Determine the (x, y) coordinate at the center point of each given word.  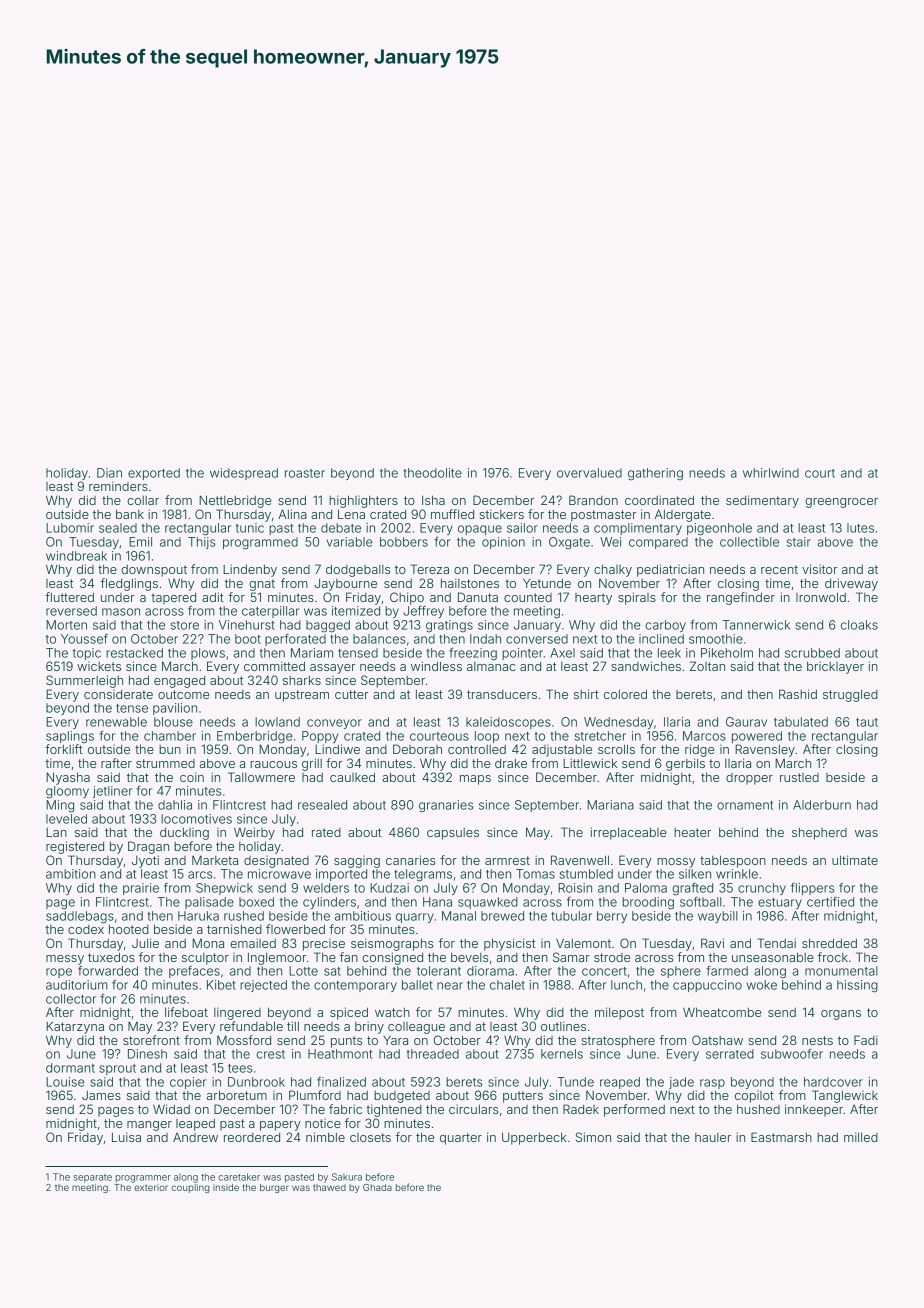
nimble (325, 1137)
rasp (712, 1084)
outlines (563, 1026)
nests (817, 1040)
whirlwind (771, 473)
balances (379, 639)
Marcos (704, 736)
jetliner (113, 792)
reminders (118, 486)
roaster (305, 473)
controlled (477, 749)
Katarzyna (75, 1027)
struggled (850, 695)
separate (92, 1178)
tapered (173, 599)
